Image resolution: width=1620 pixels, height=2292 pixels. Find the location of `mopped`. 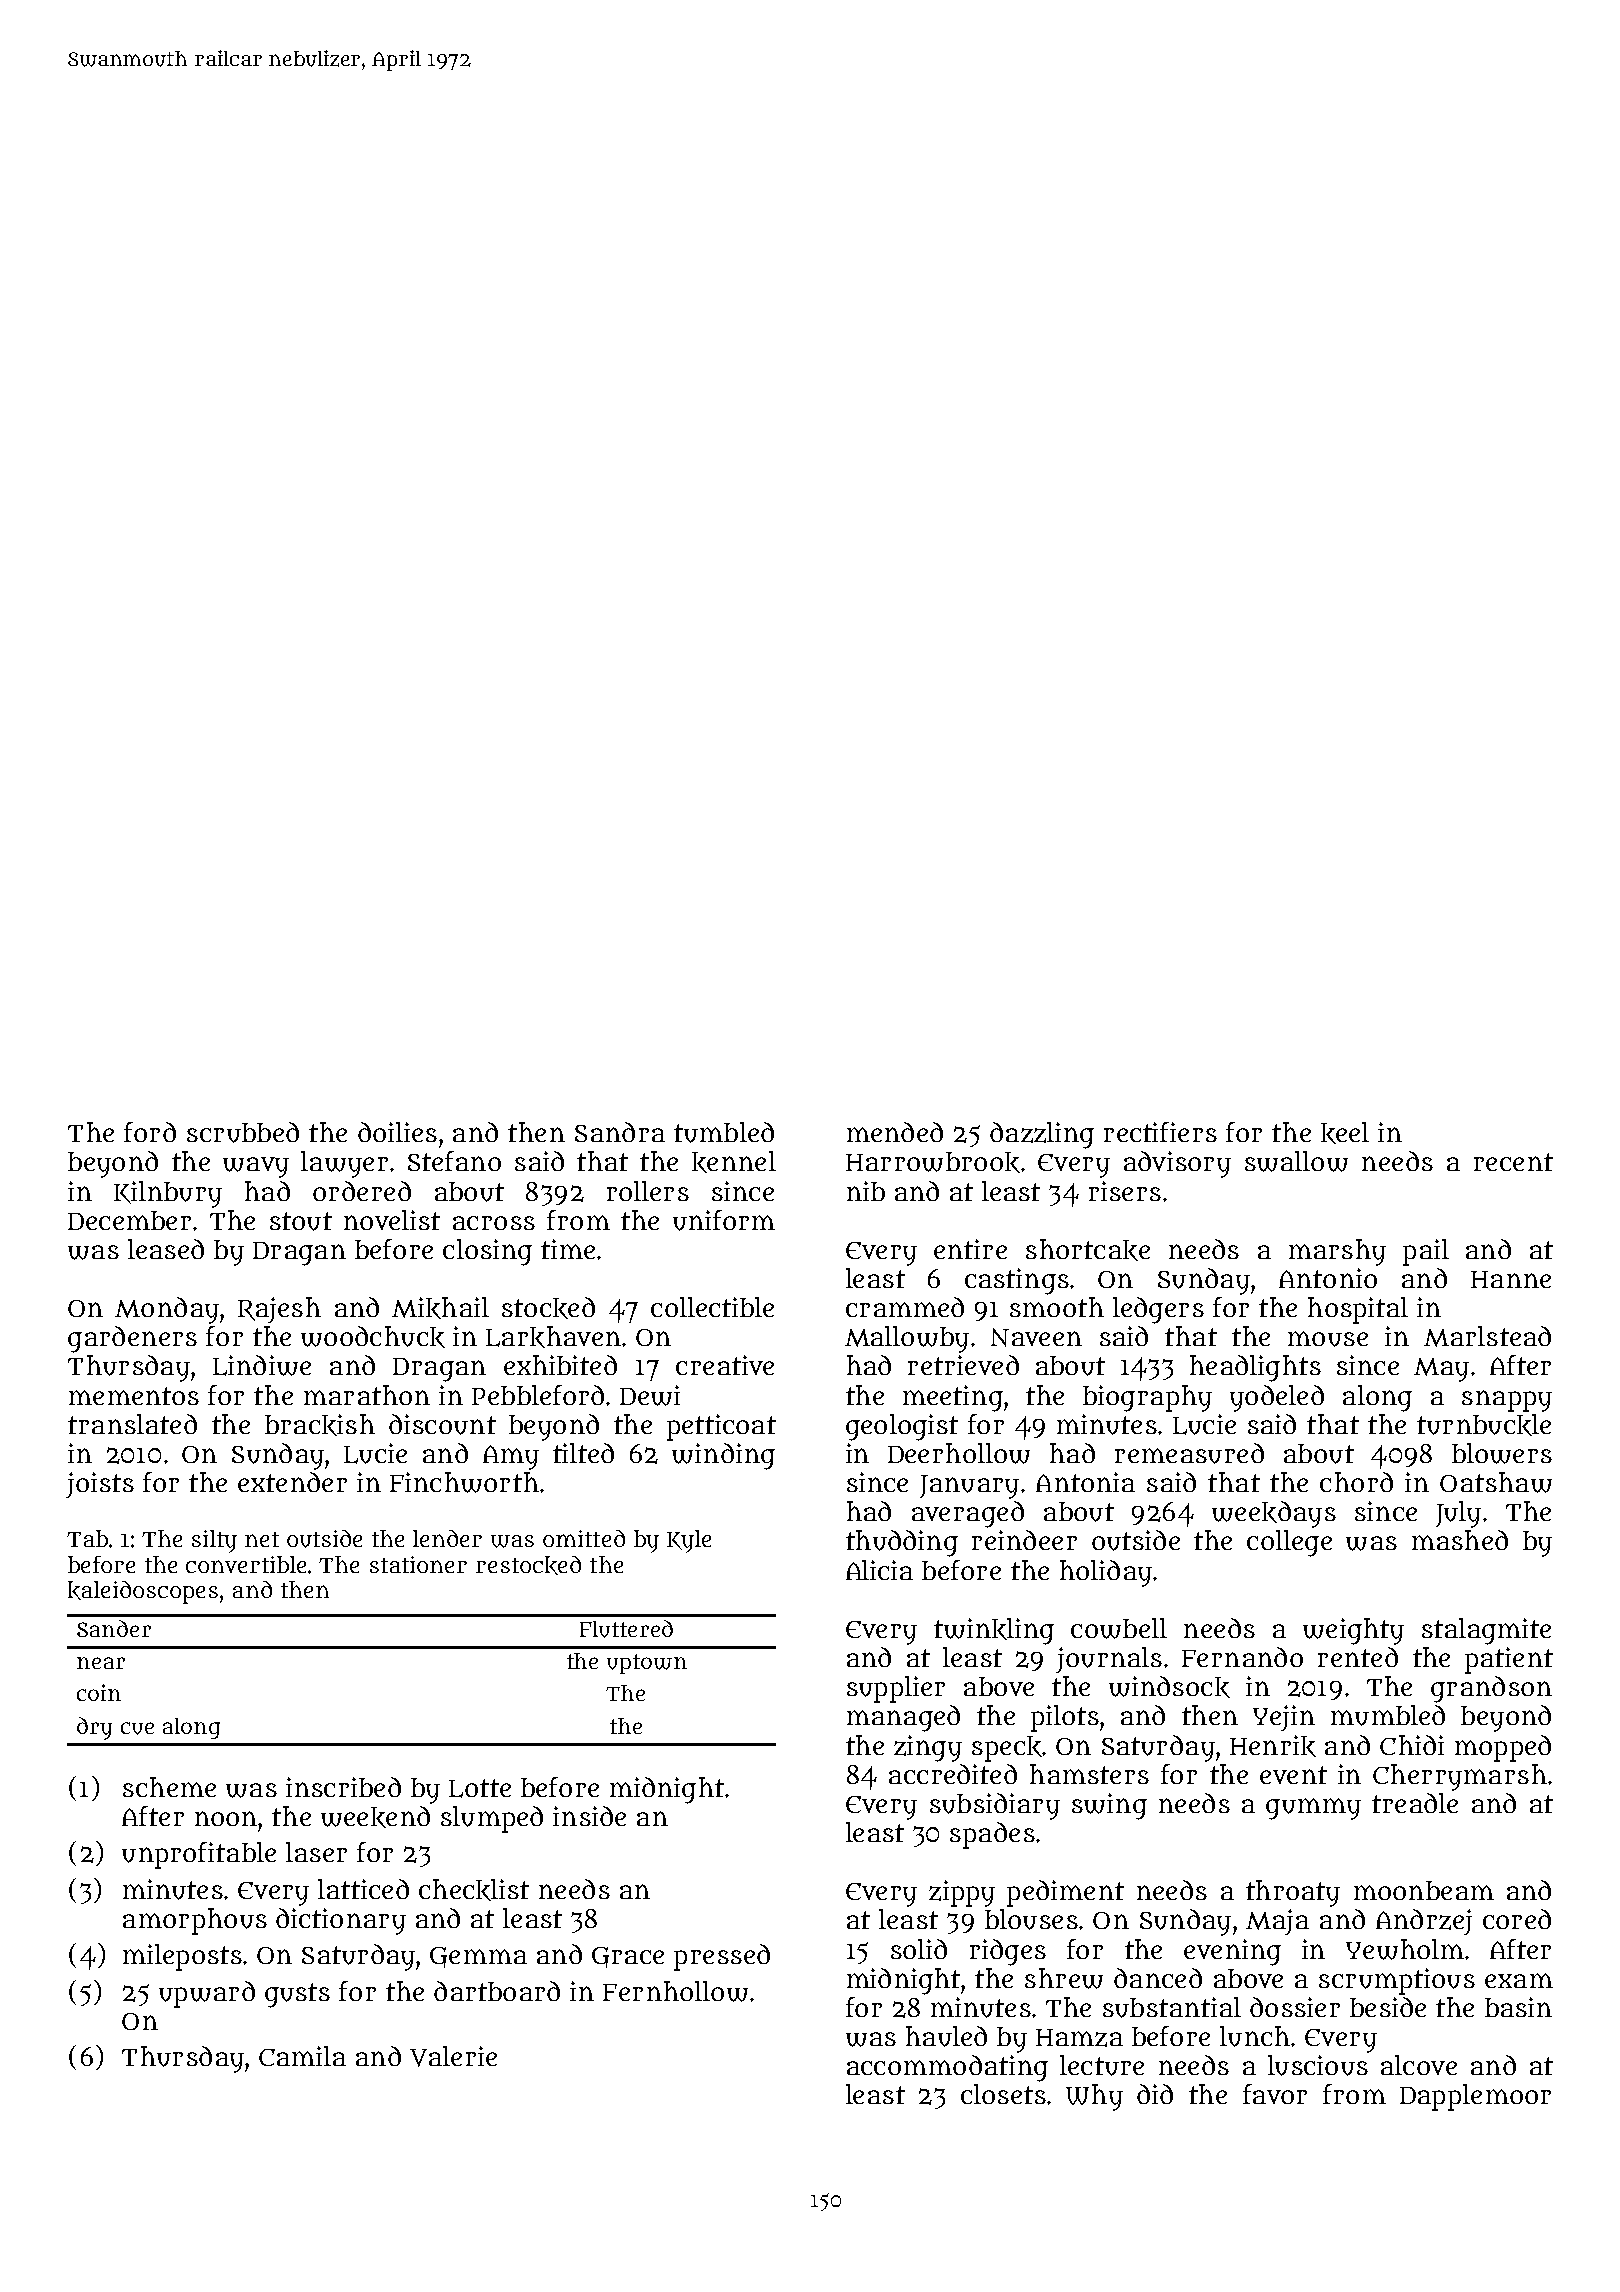

mopped is located at coordinates (1503, 1748).
